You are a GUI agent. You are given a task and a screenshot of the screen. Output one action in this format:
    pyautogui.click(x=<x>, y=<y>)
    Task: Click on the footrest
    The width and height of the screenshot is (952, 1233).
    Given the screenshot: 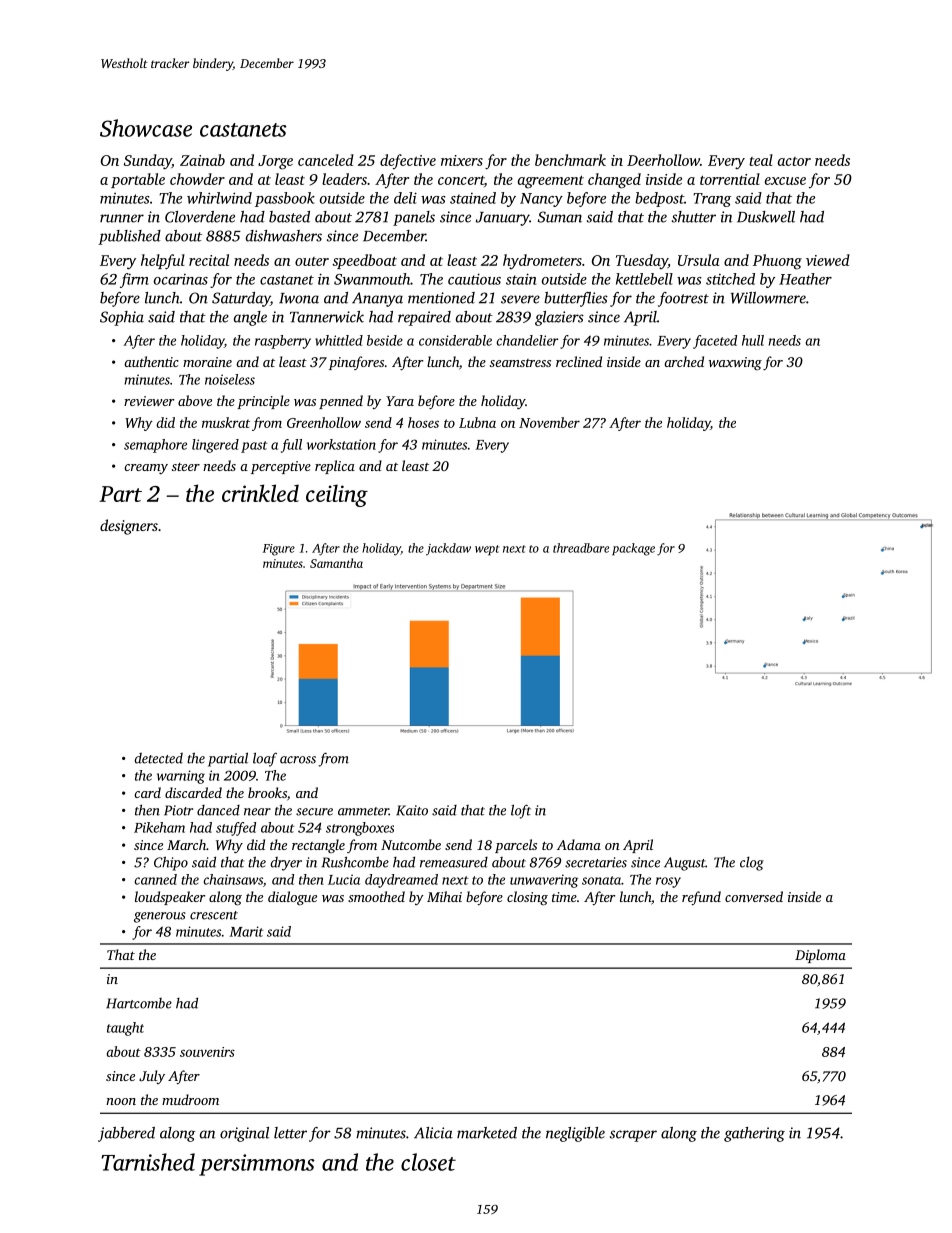 What is the action you would take?
    pyautogui.click(x=683, y=299)
